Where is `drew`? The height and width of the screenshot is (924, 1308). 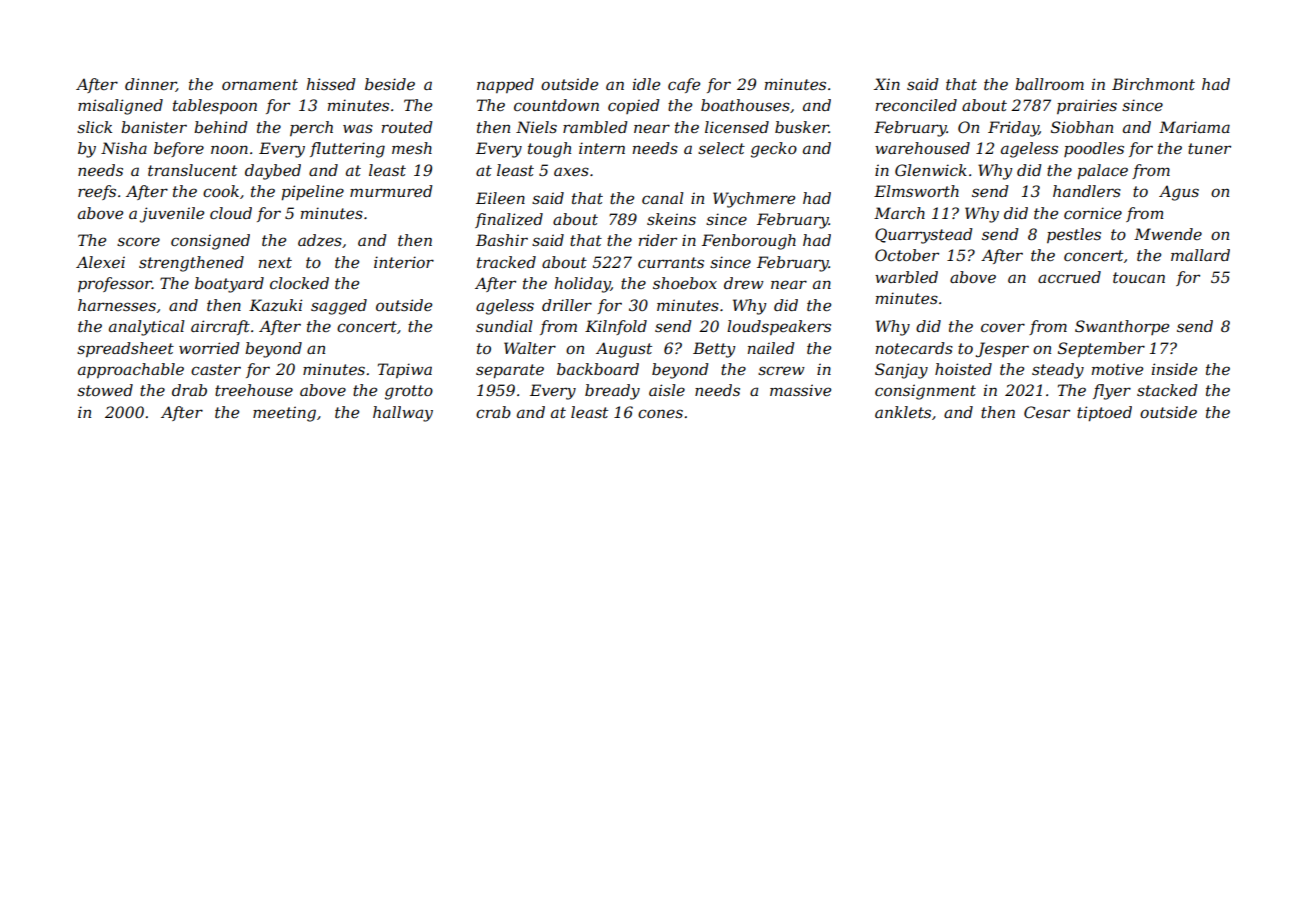
drew is located at coordinates (744, 283).
